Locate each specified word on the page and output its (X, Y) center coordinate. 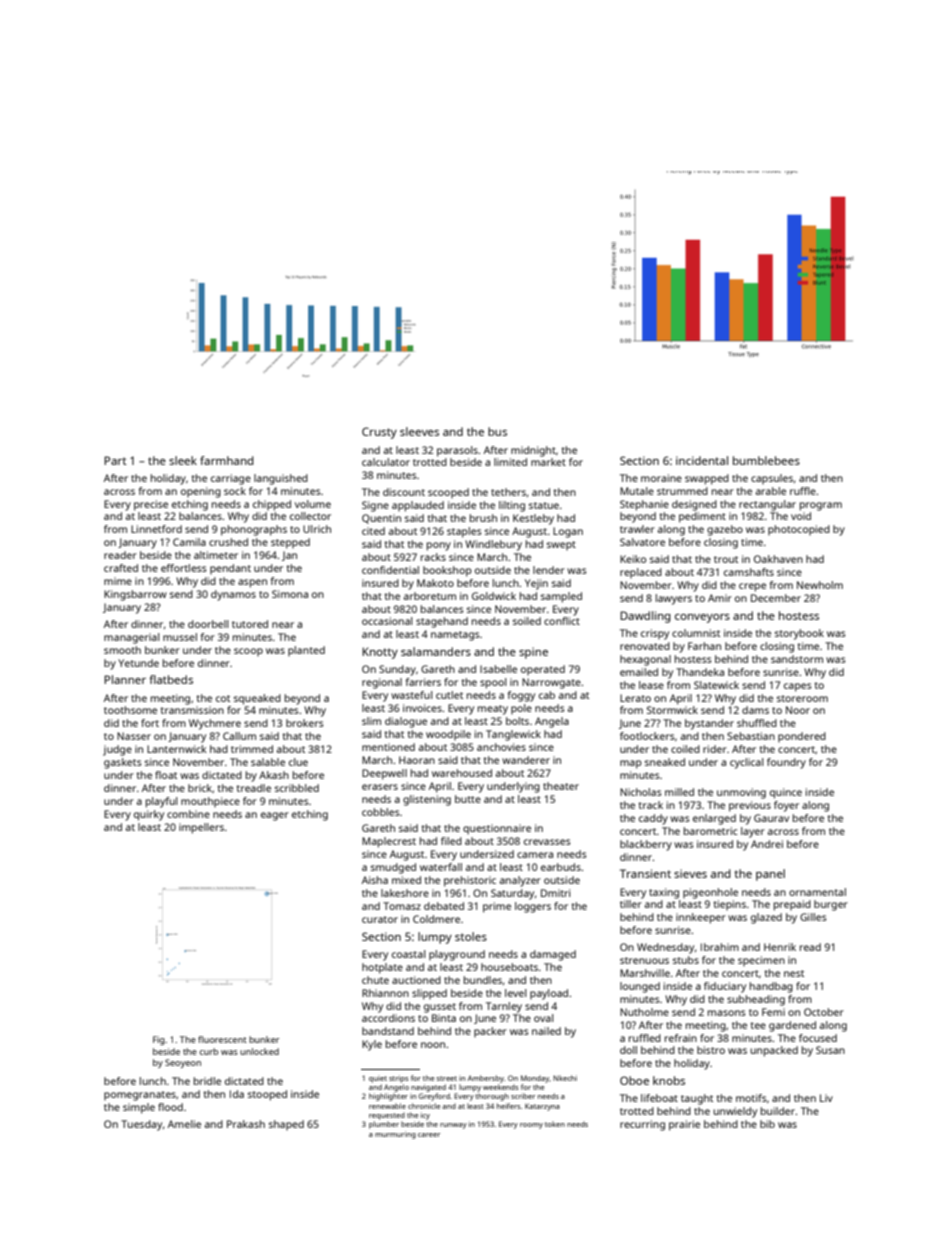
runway (453, 1126)
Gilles (813, 917)
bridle (207, 1081)
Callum (239, 736)
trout (726, 559)
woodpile (448, 735)
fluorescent (222, 1039)
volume (313, 504)
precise (151, 505)
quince (786, 793)
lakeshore (405, 893)
